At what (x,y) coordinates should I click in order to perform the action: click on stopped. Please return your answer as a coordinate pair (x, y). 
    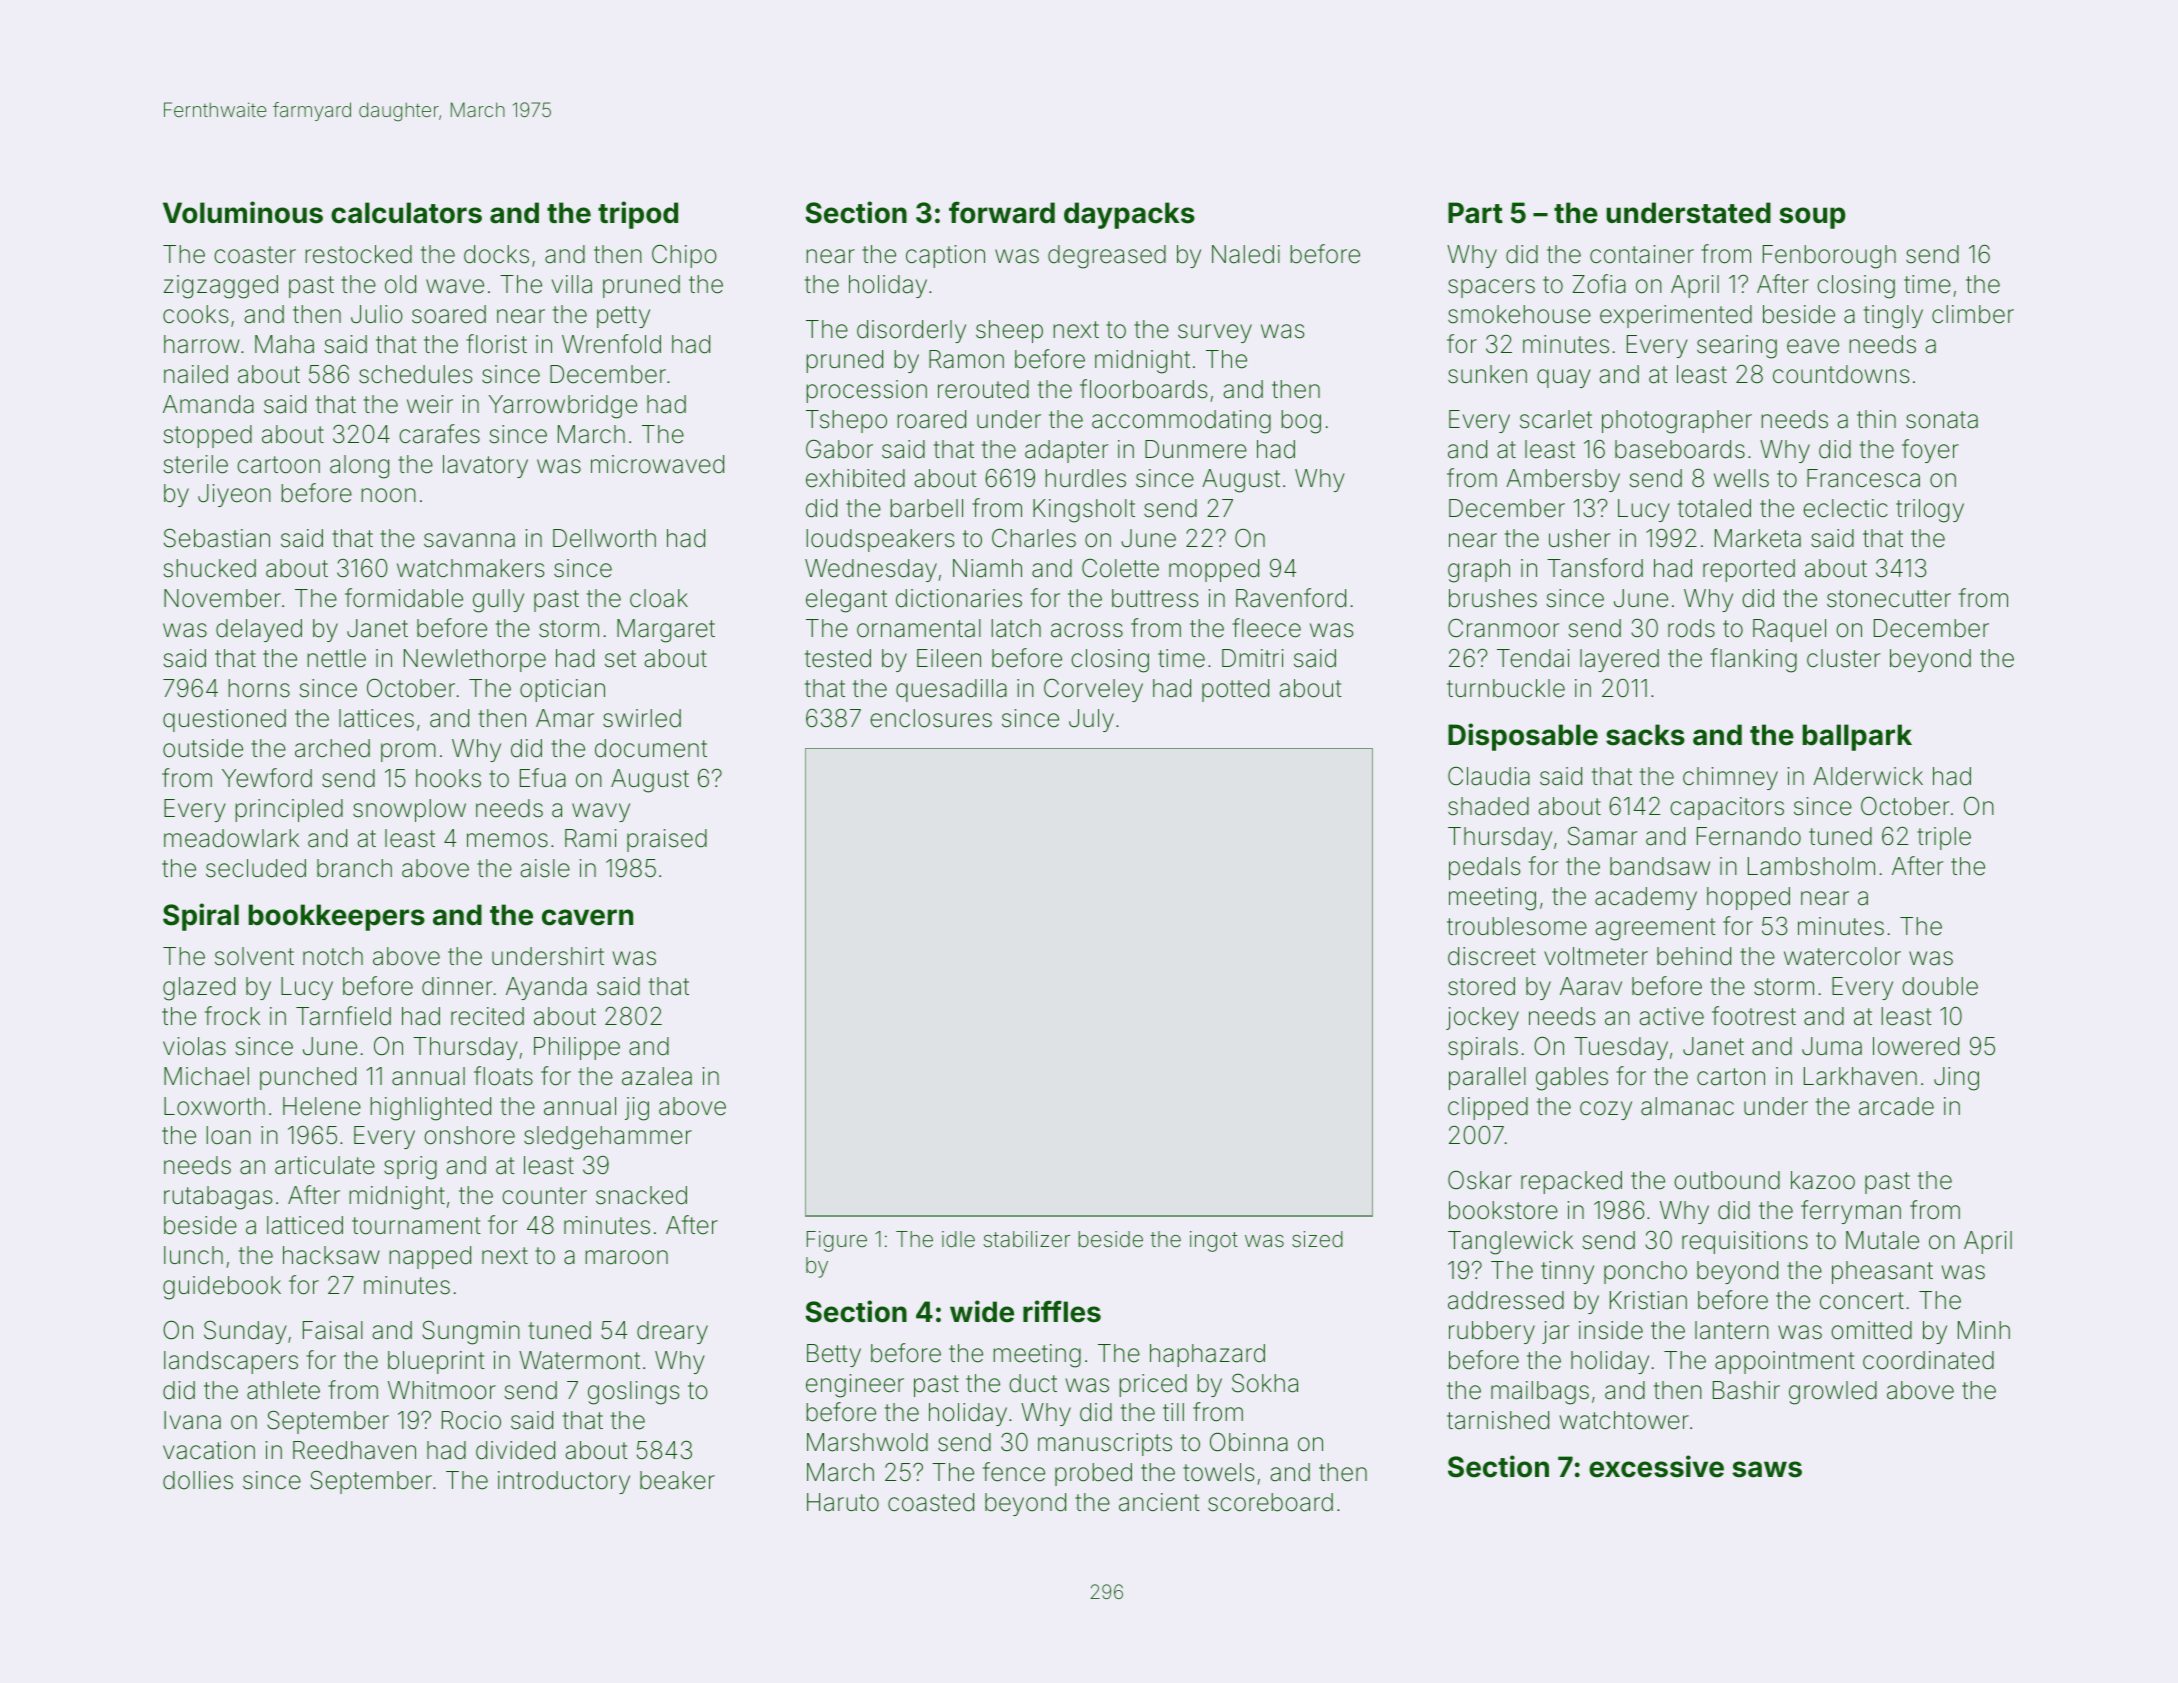
    Looking at the image, I should click on (207, 436).
